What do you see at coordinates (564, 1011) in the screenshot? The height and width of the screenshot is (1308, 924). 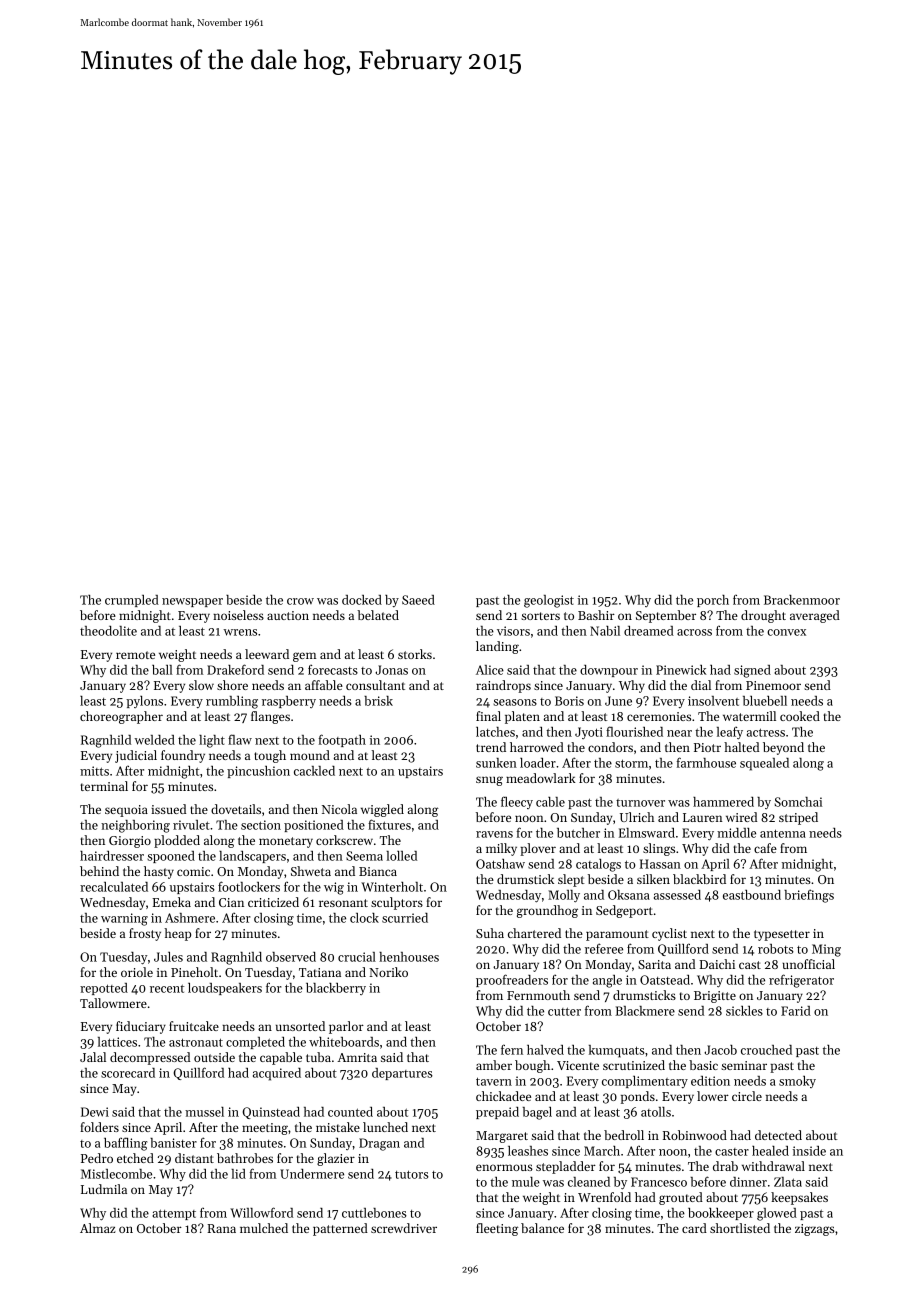 I see `cutter` at bounding box center [564, 1011].
